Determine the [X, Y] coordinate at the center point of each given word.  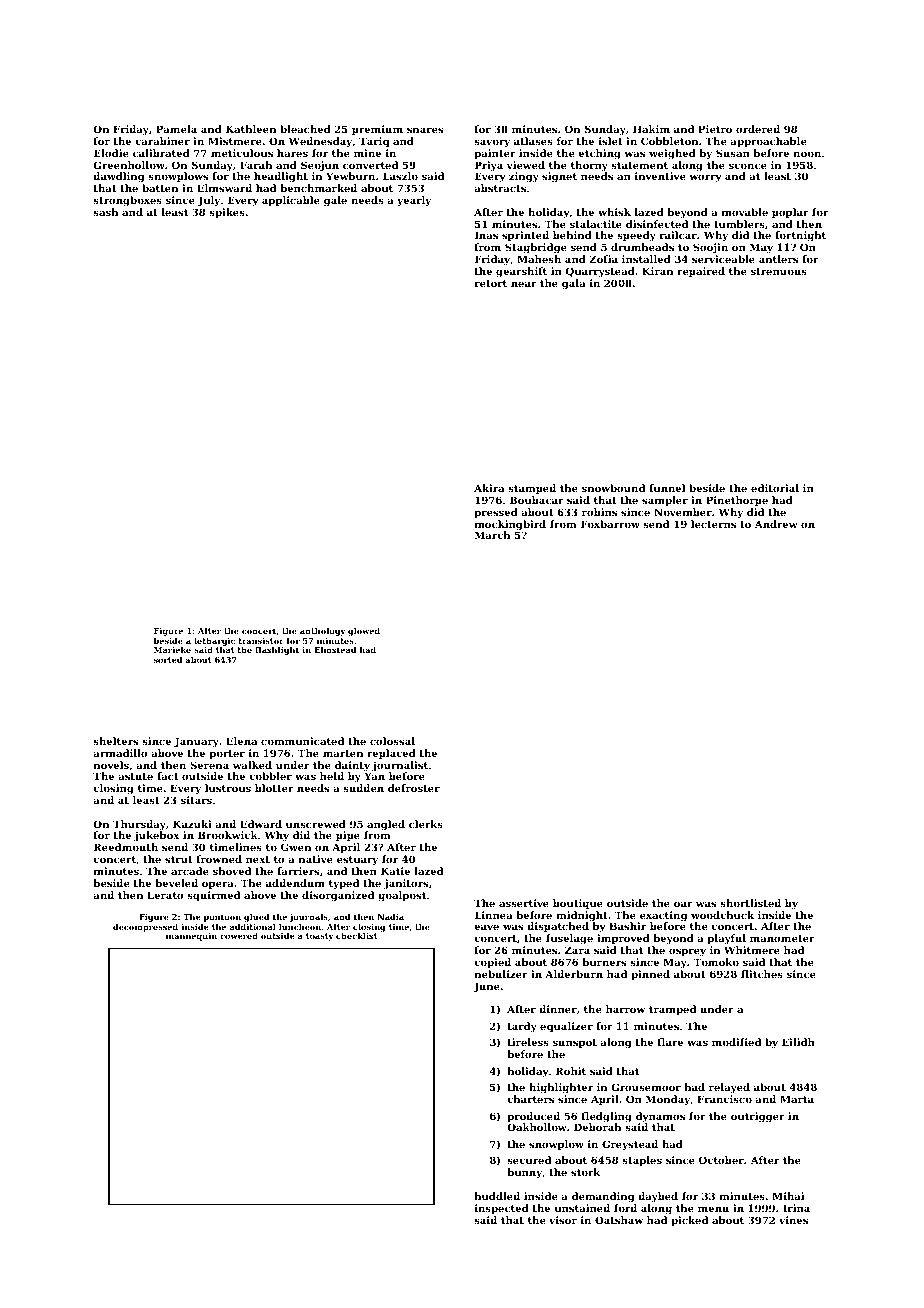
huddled [497, 1196]
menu [713, 1209]
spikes [227, 213]
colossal [392, 741]
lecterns [713, 524]
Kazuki [192, 824]
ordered [758, 129]
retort [491, 283]
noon [807, 154]
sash [105, 212]
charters [530, 1099]
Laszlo [400, 176]
